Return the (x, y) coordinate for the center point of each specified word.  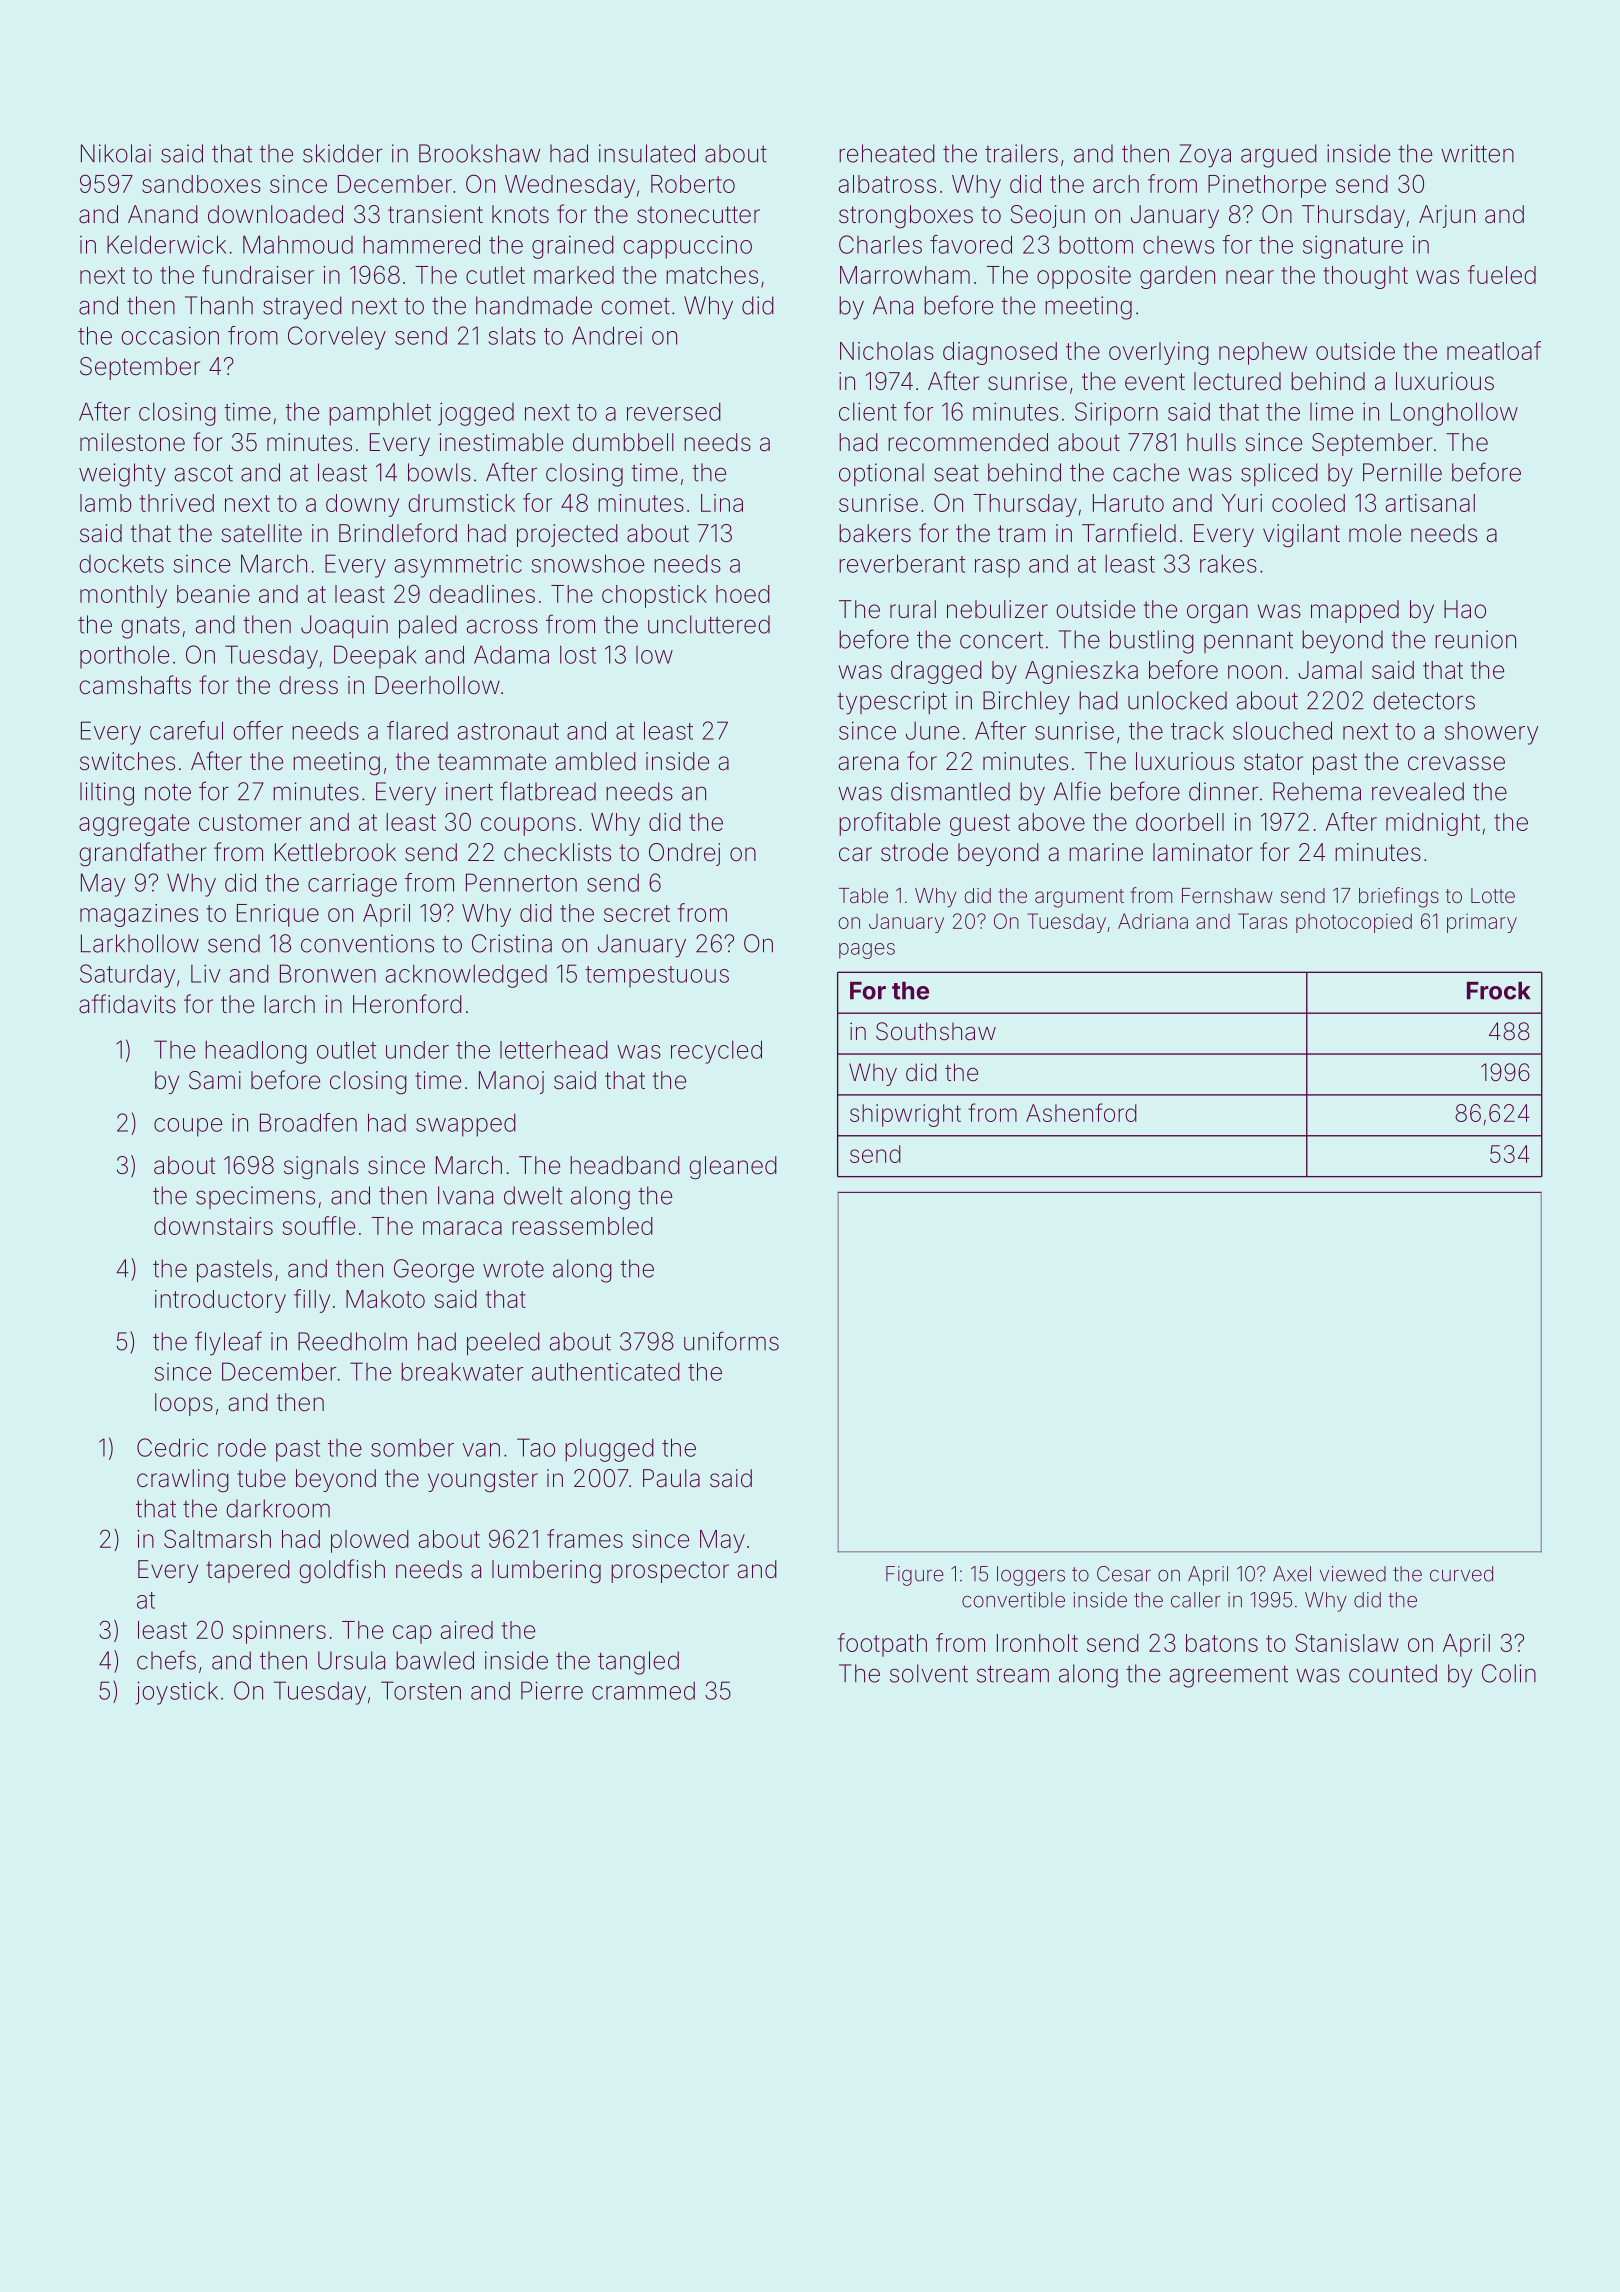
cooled (1308, 503)
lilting (107, 794)
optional (881, 474)
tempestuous (657, 977)
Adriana (1153, 921)
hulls (1211, 442)
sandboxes (201, 184)
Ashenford (1081, 1112)
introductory (220, 1301)
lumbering (546, 1572)
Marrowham (905, 275)
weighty (122, 475)
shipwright (905, 1115)
